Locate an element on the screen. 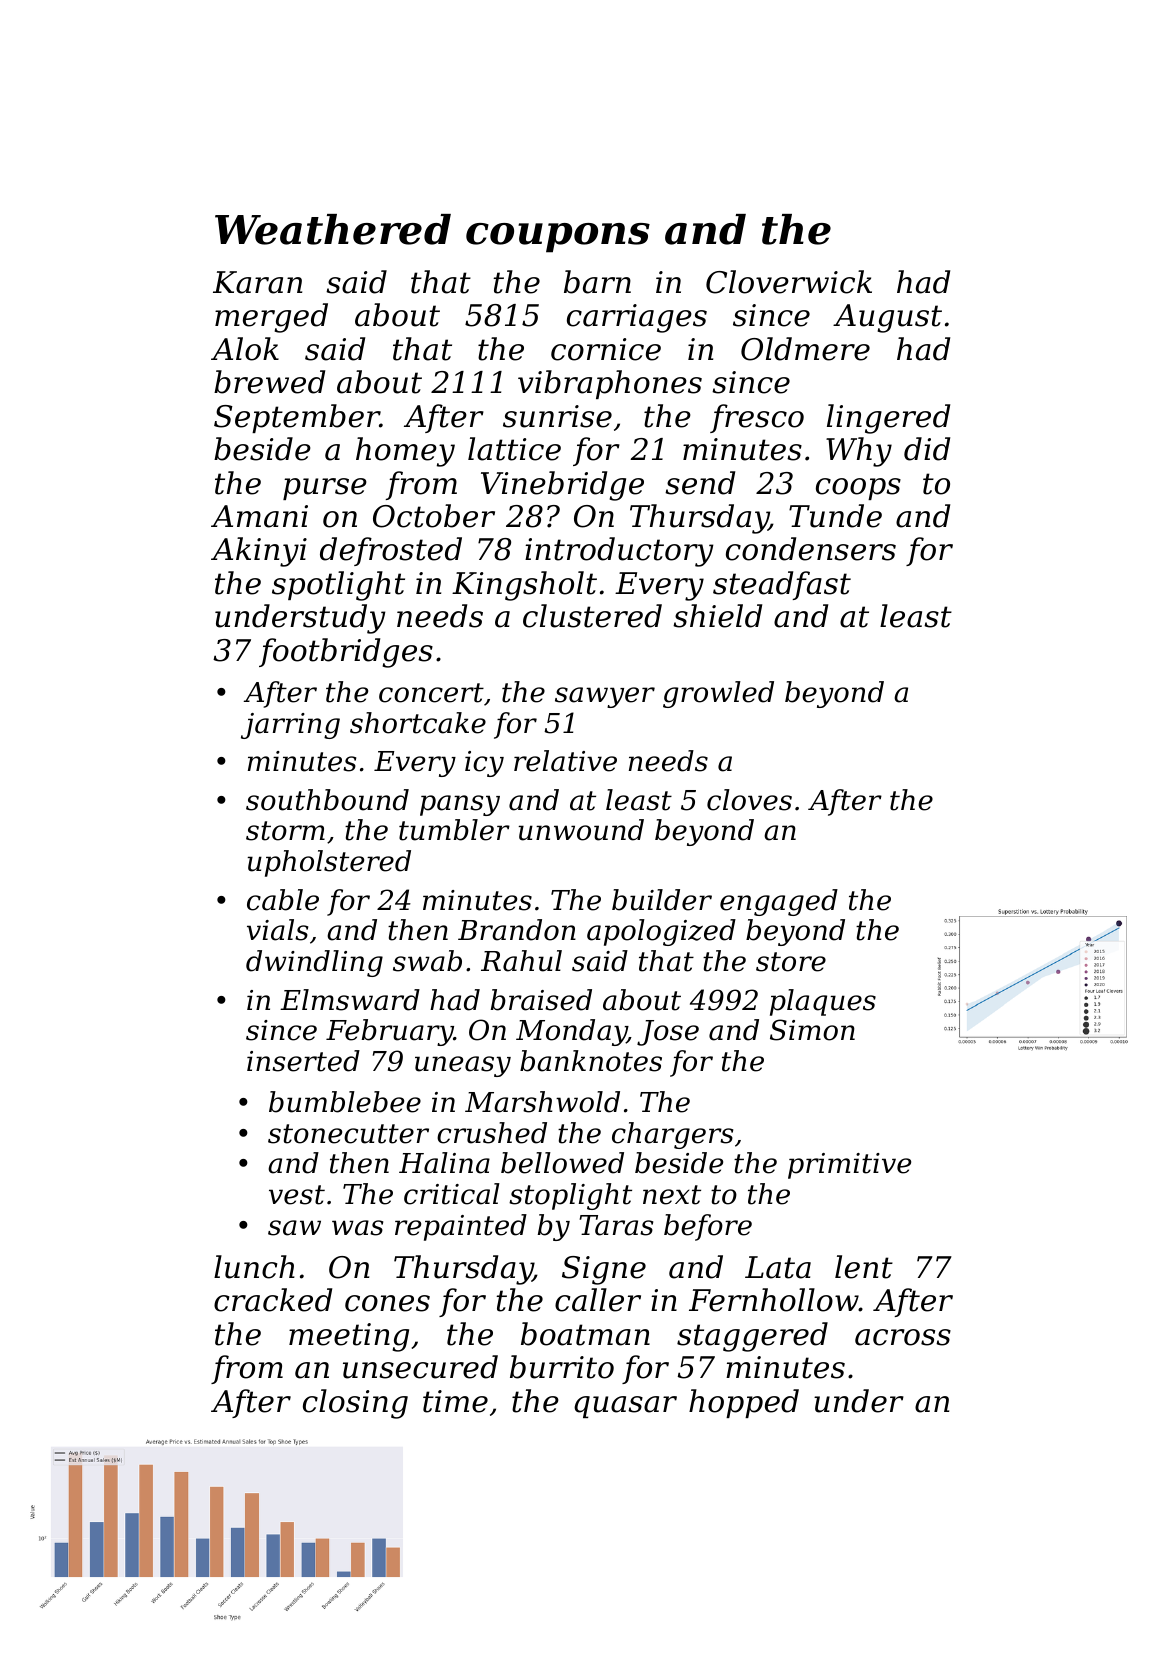 This screenshot has width=1165, height=1654. Vinebridge is located at coordinates (562, 486).
